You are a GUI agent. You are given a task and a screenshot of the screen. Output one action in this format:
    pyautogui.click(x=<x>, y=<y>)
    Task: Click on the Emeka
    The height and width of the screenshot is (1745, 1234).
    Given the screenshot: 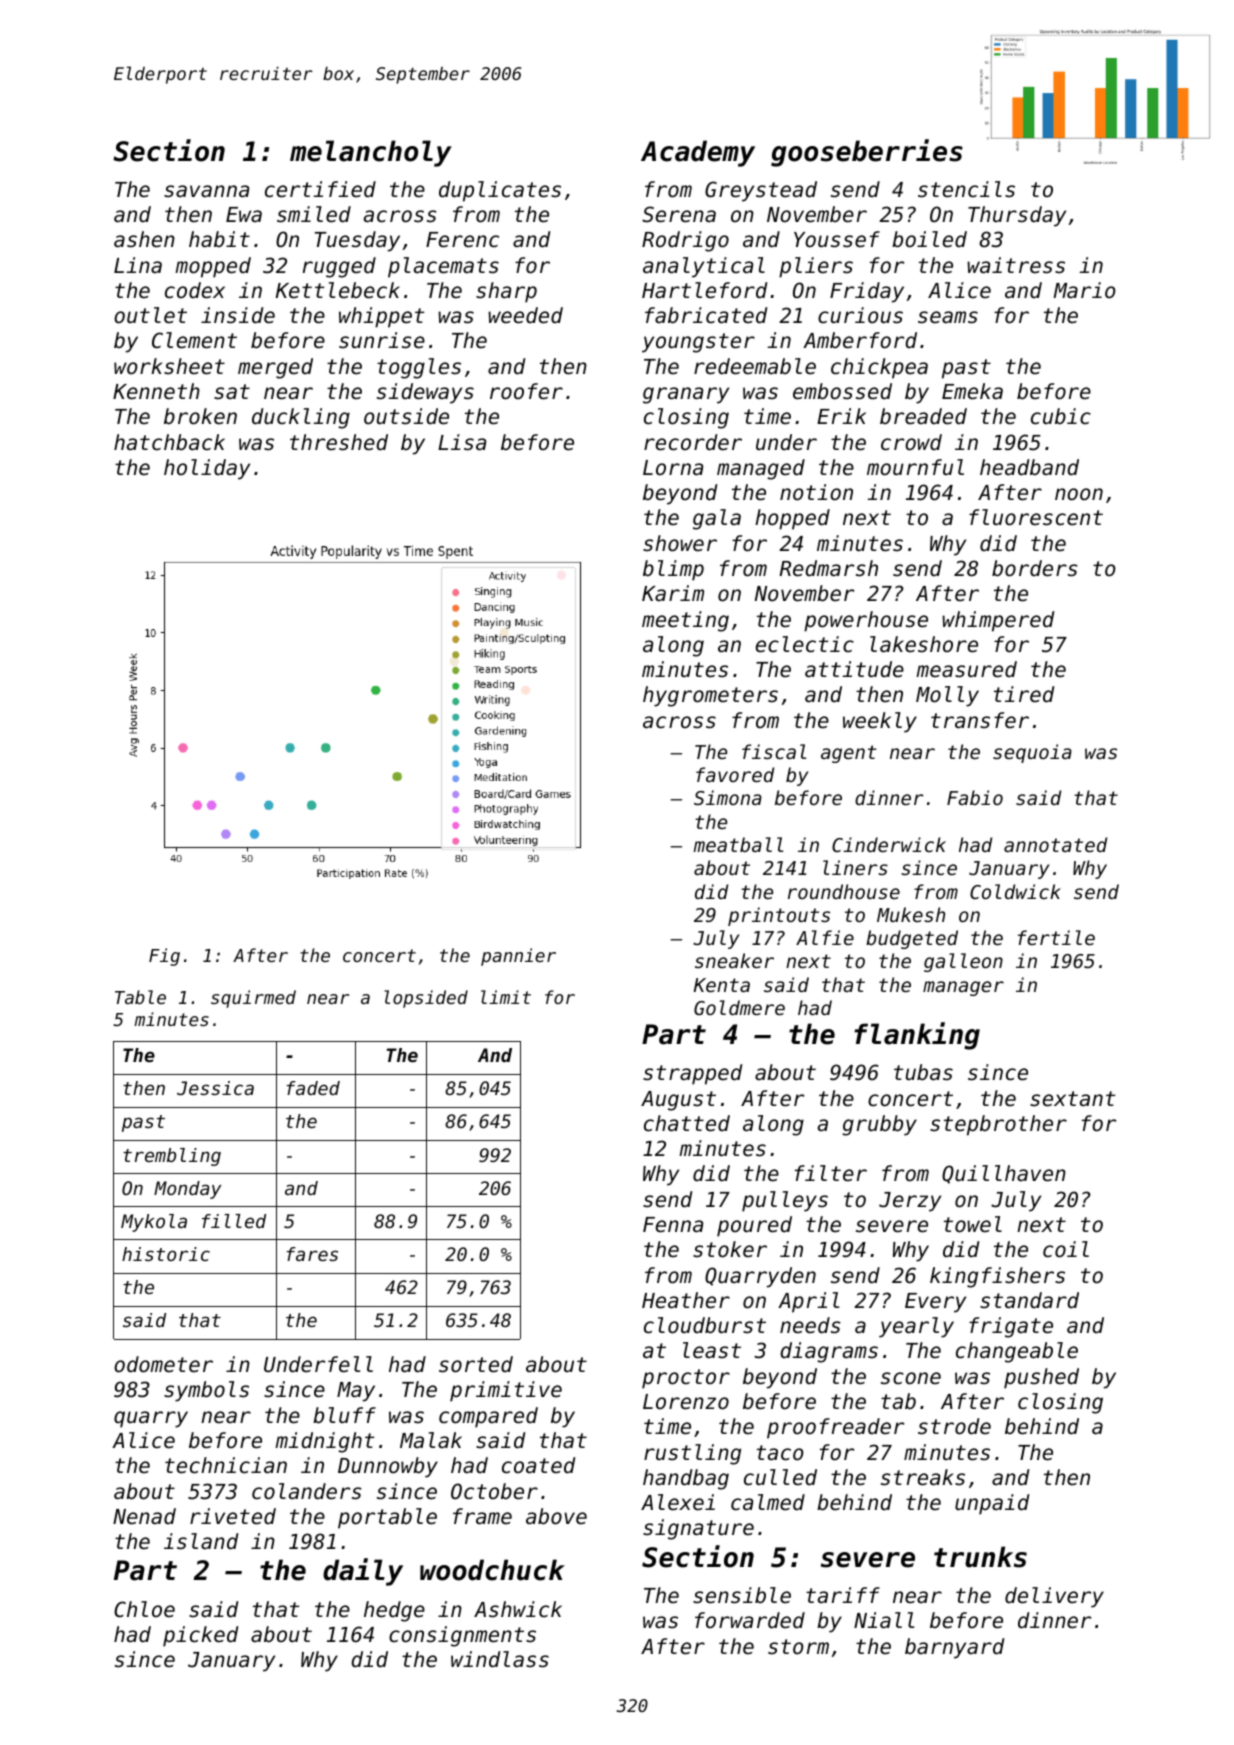 What is the action you would take?
    pyautogui.click(x=972, y=391)
